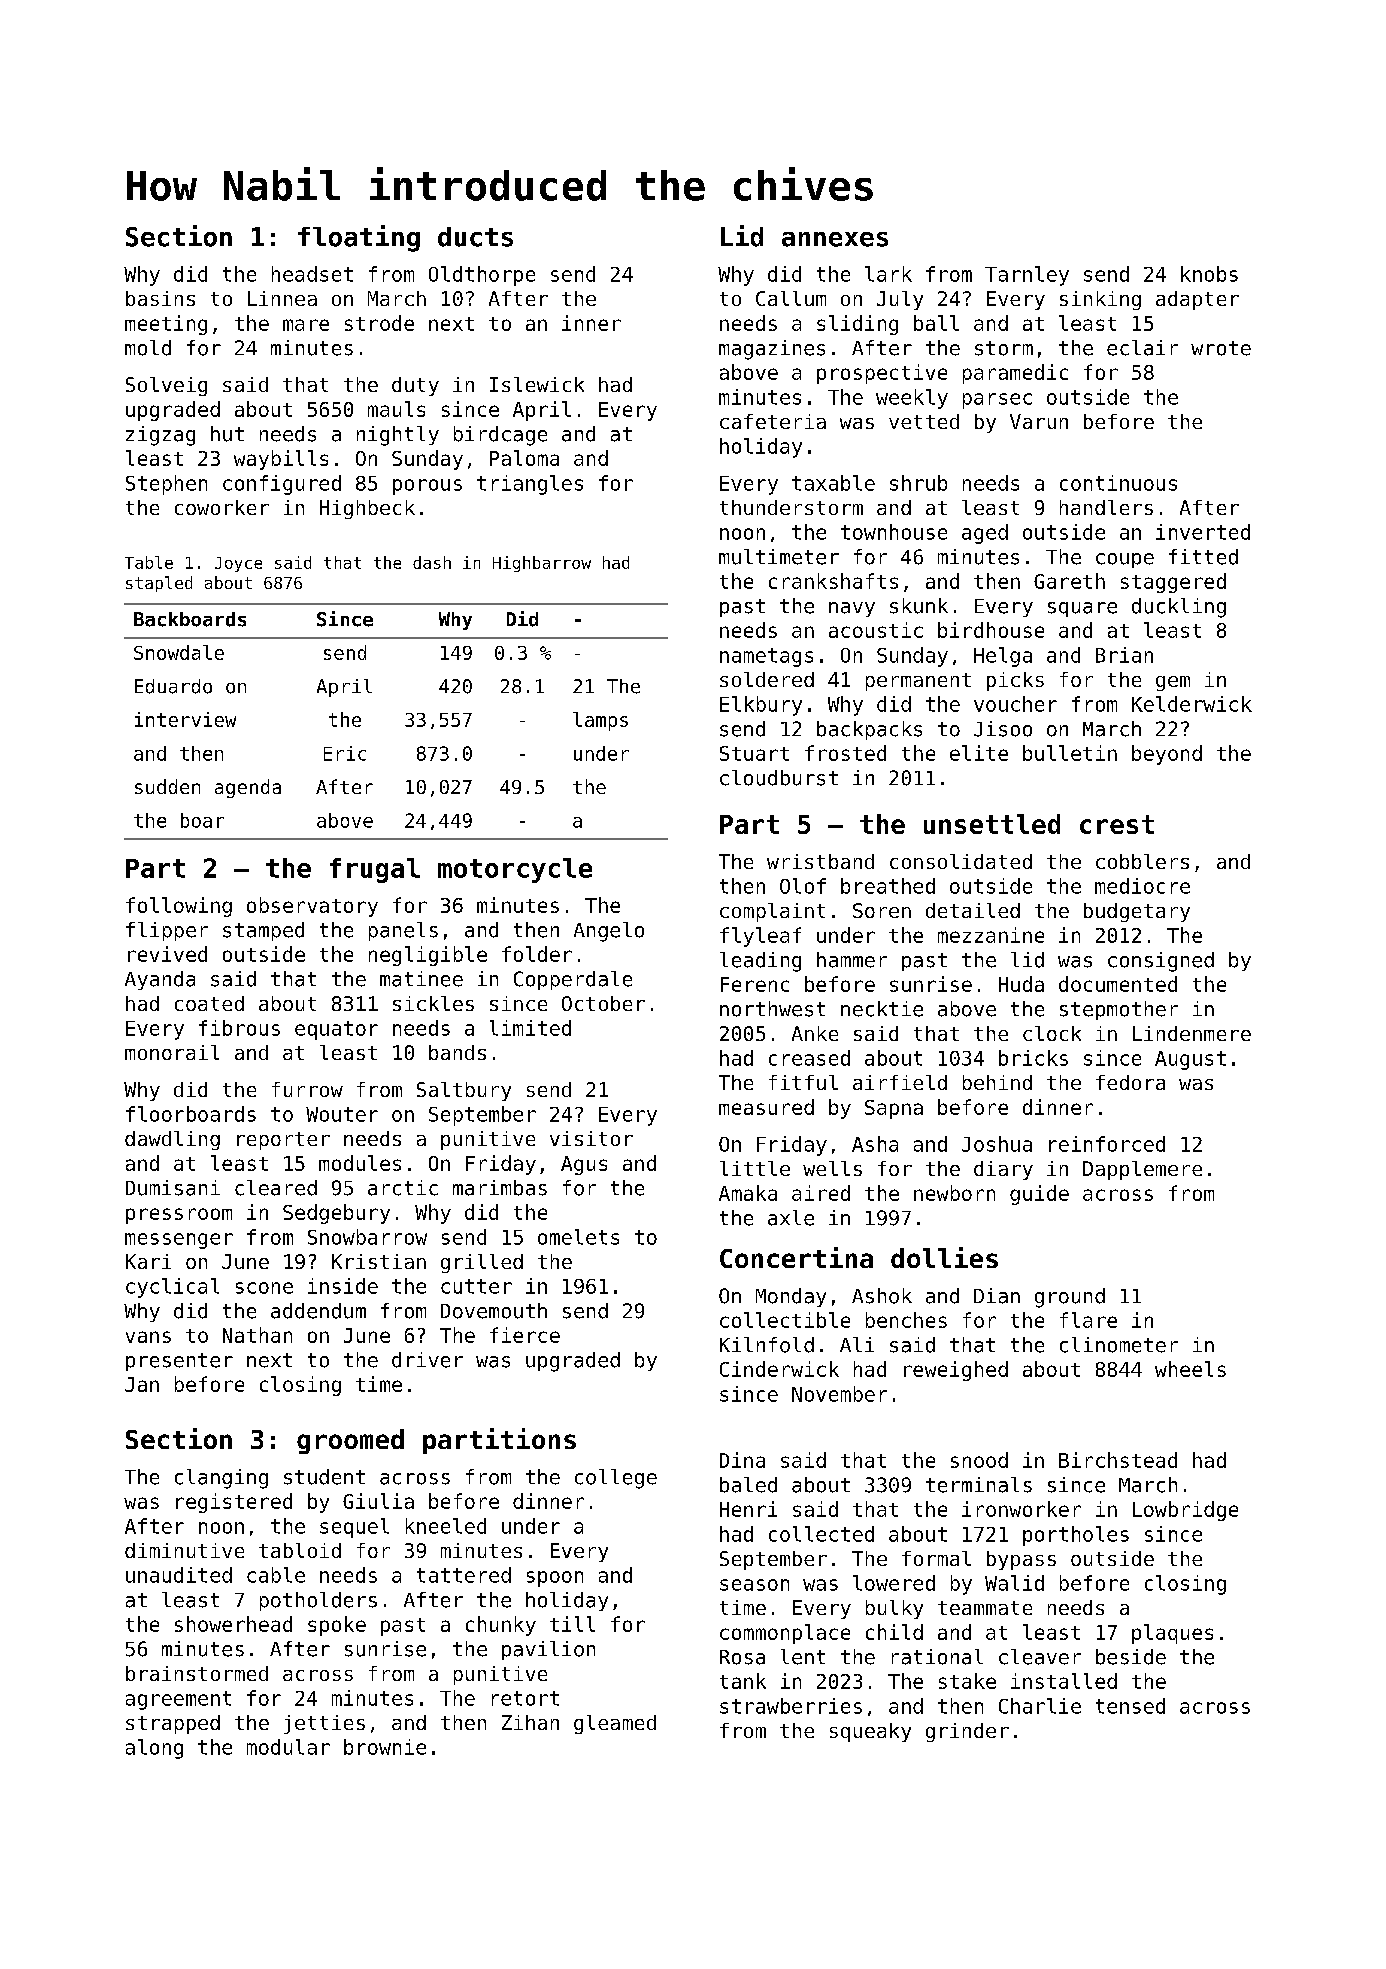 The image size is (1386, 1969). I want to click on cafeteria, so click(773, 421).
